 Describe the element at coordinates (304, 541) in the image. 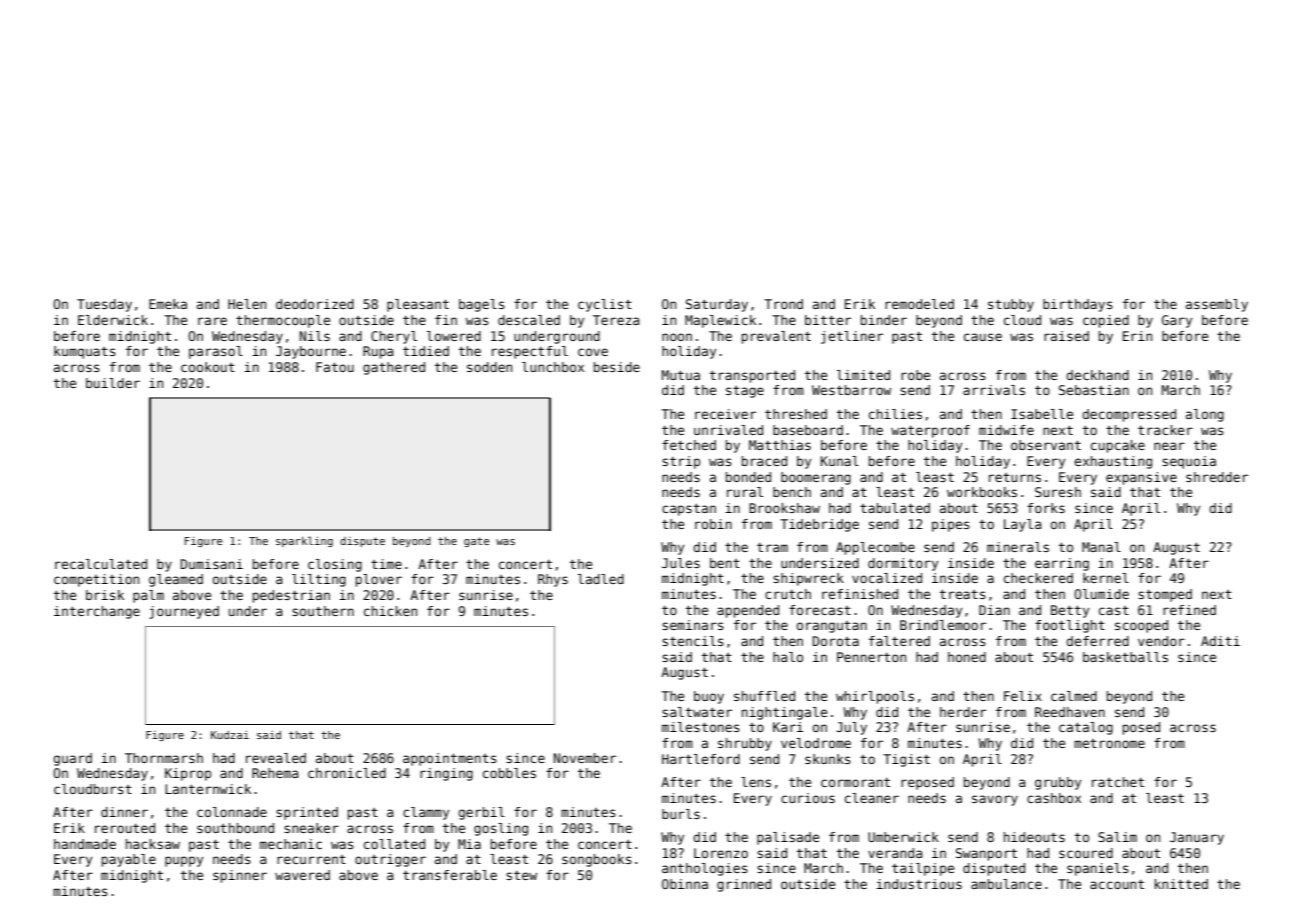

I see `sparkling` at that location.
